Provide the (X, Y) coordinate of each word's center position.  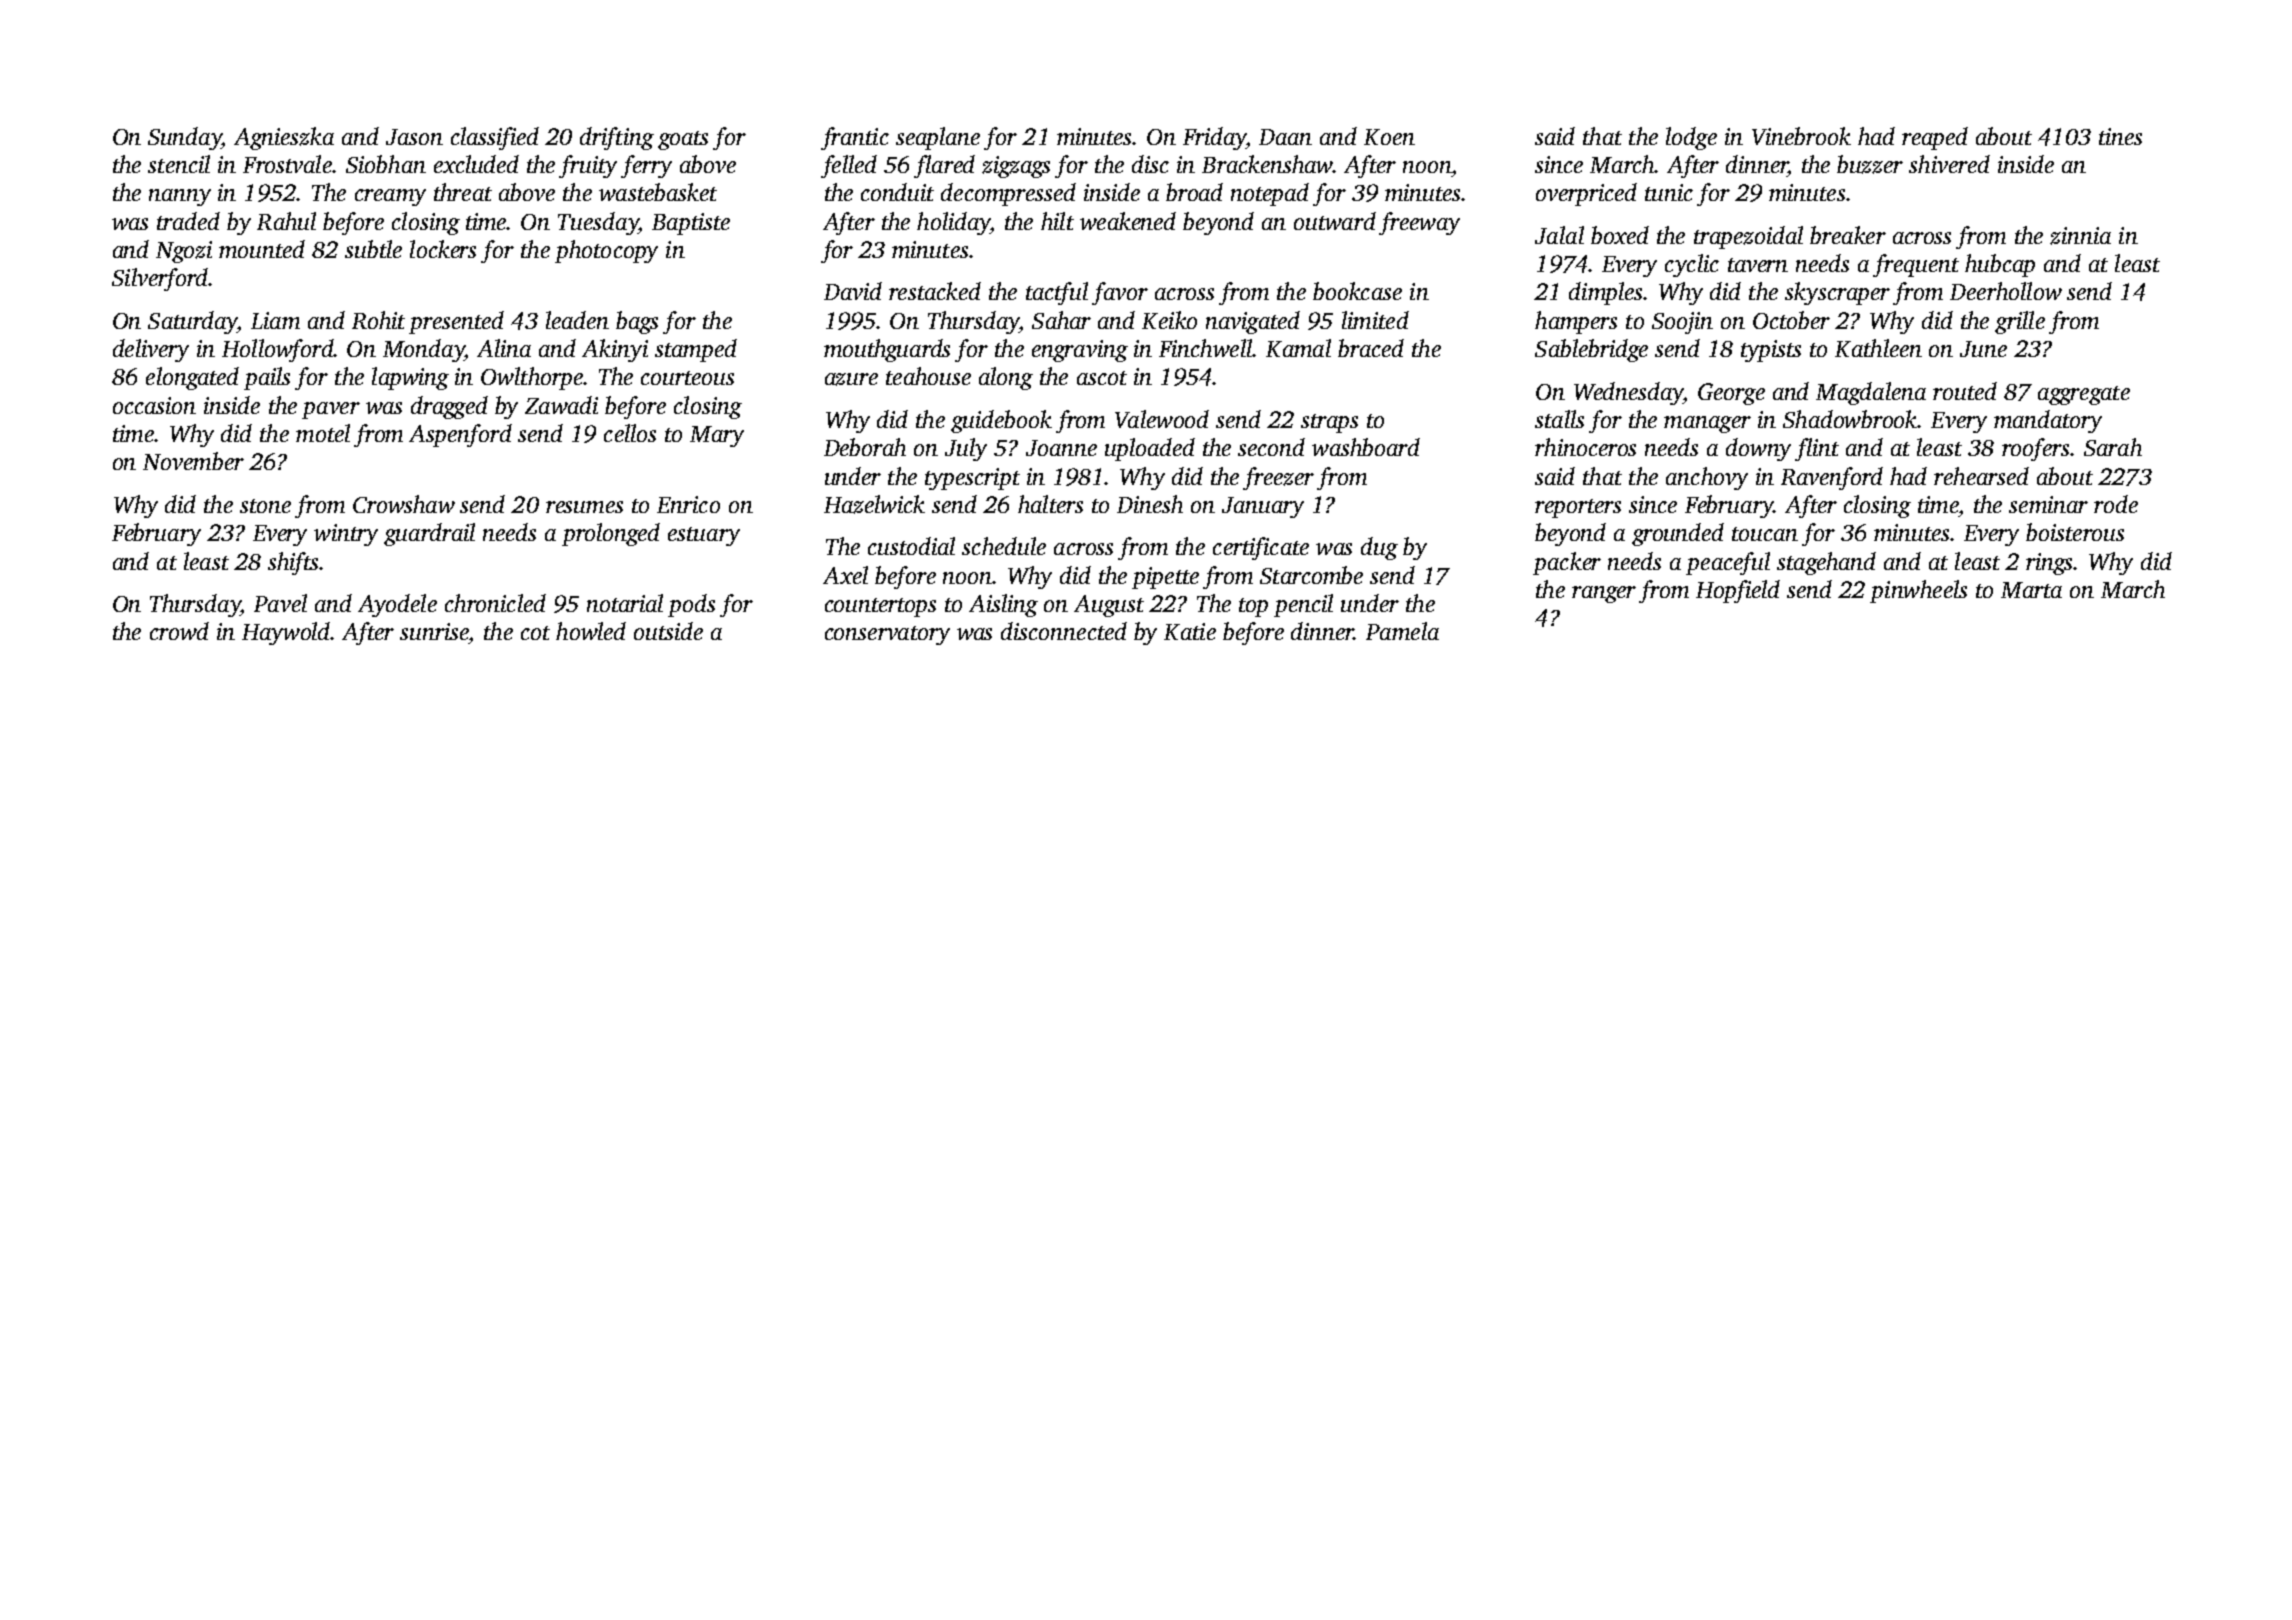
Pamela (1402, 631)
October (1791, 320)
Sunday (184, 138)
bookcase (1357, 291)
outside (668, 631)
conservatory (887, 635)
